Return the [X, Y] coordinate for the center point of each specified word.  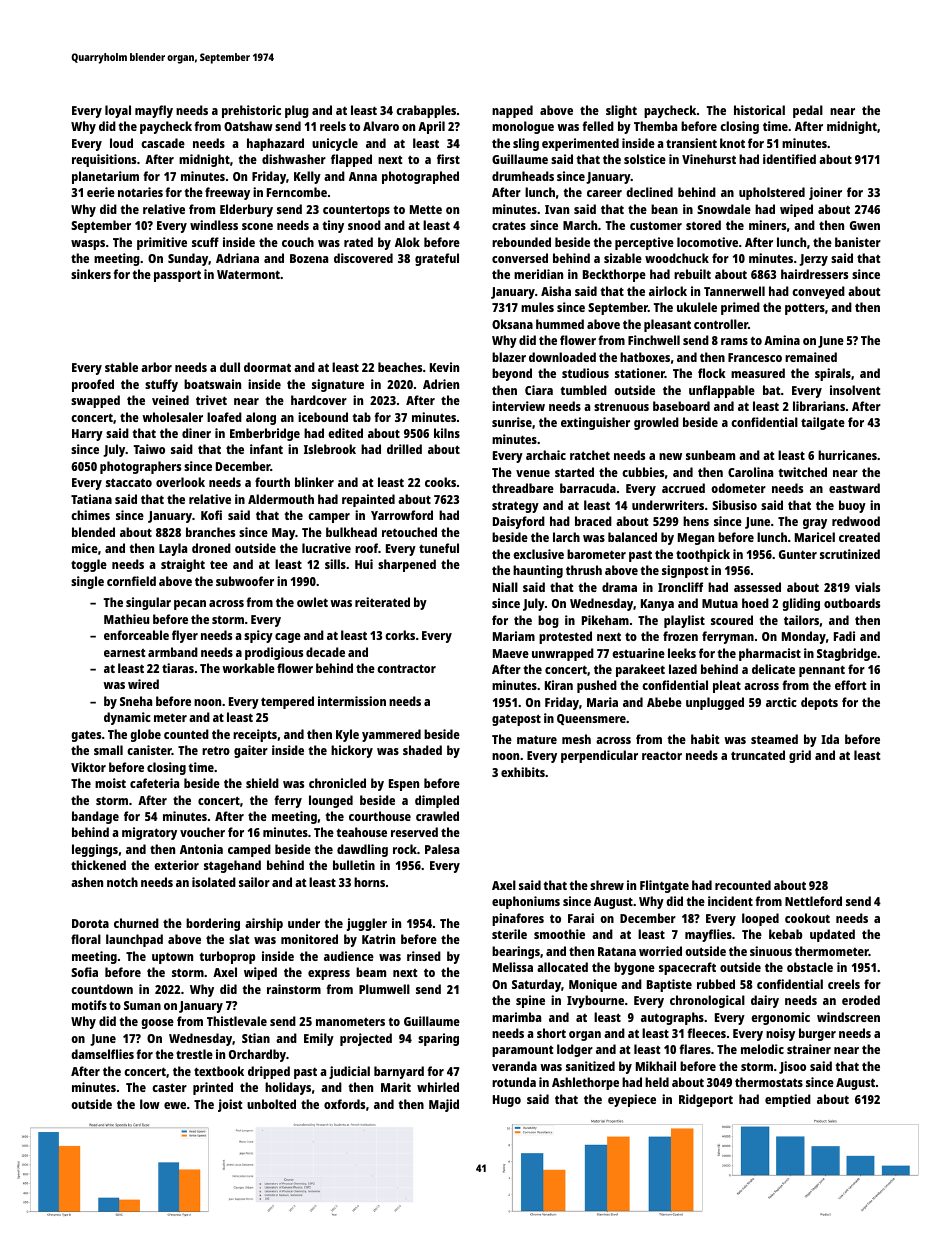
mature [537, 740]
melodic [762, 1049]
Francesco [755, 357]
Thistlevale [237, 1021]
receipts [255, 735]
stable [121, 367]
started [574, 472]
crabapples [426, 111]
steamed [774, 739]
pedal [808, 111]
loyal [118, 111]
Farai [581, 918]
